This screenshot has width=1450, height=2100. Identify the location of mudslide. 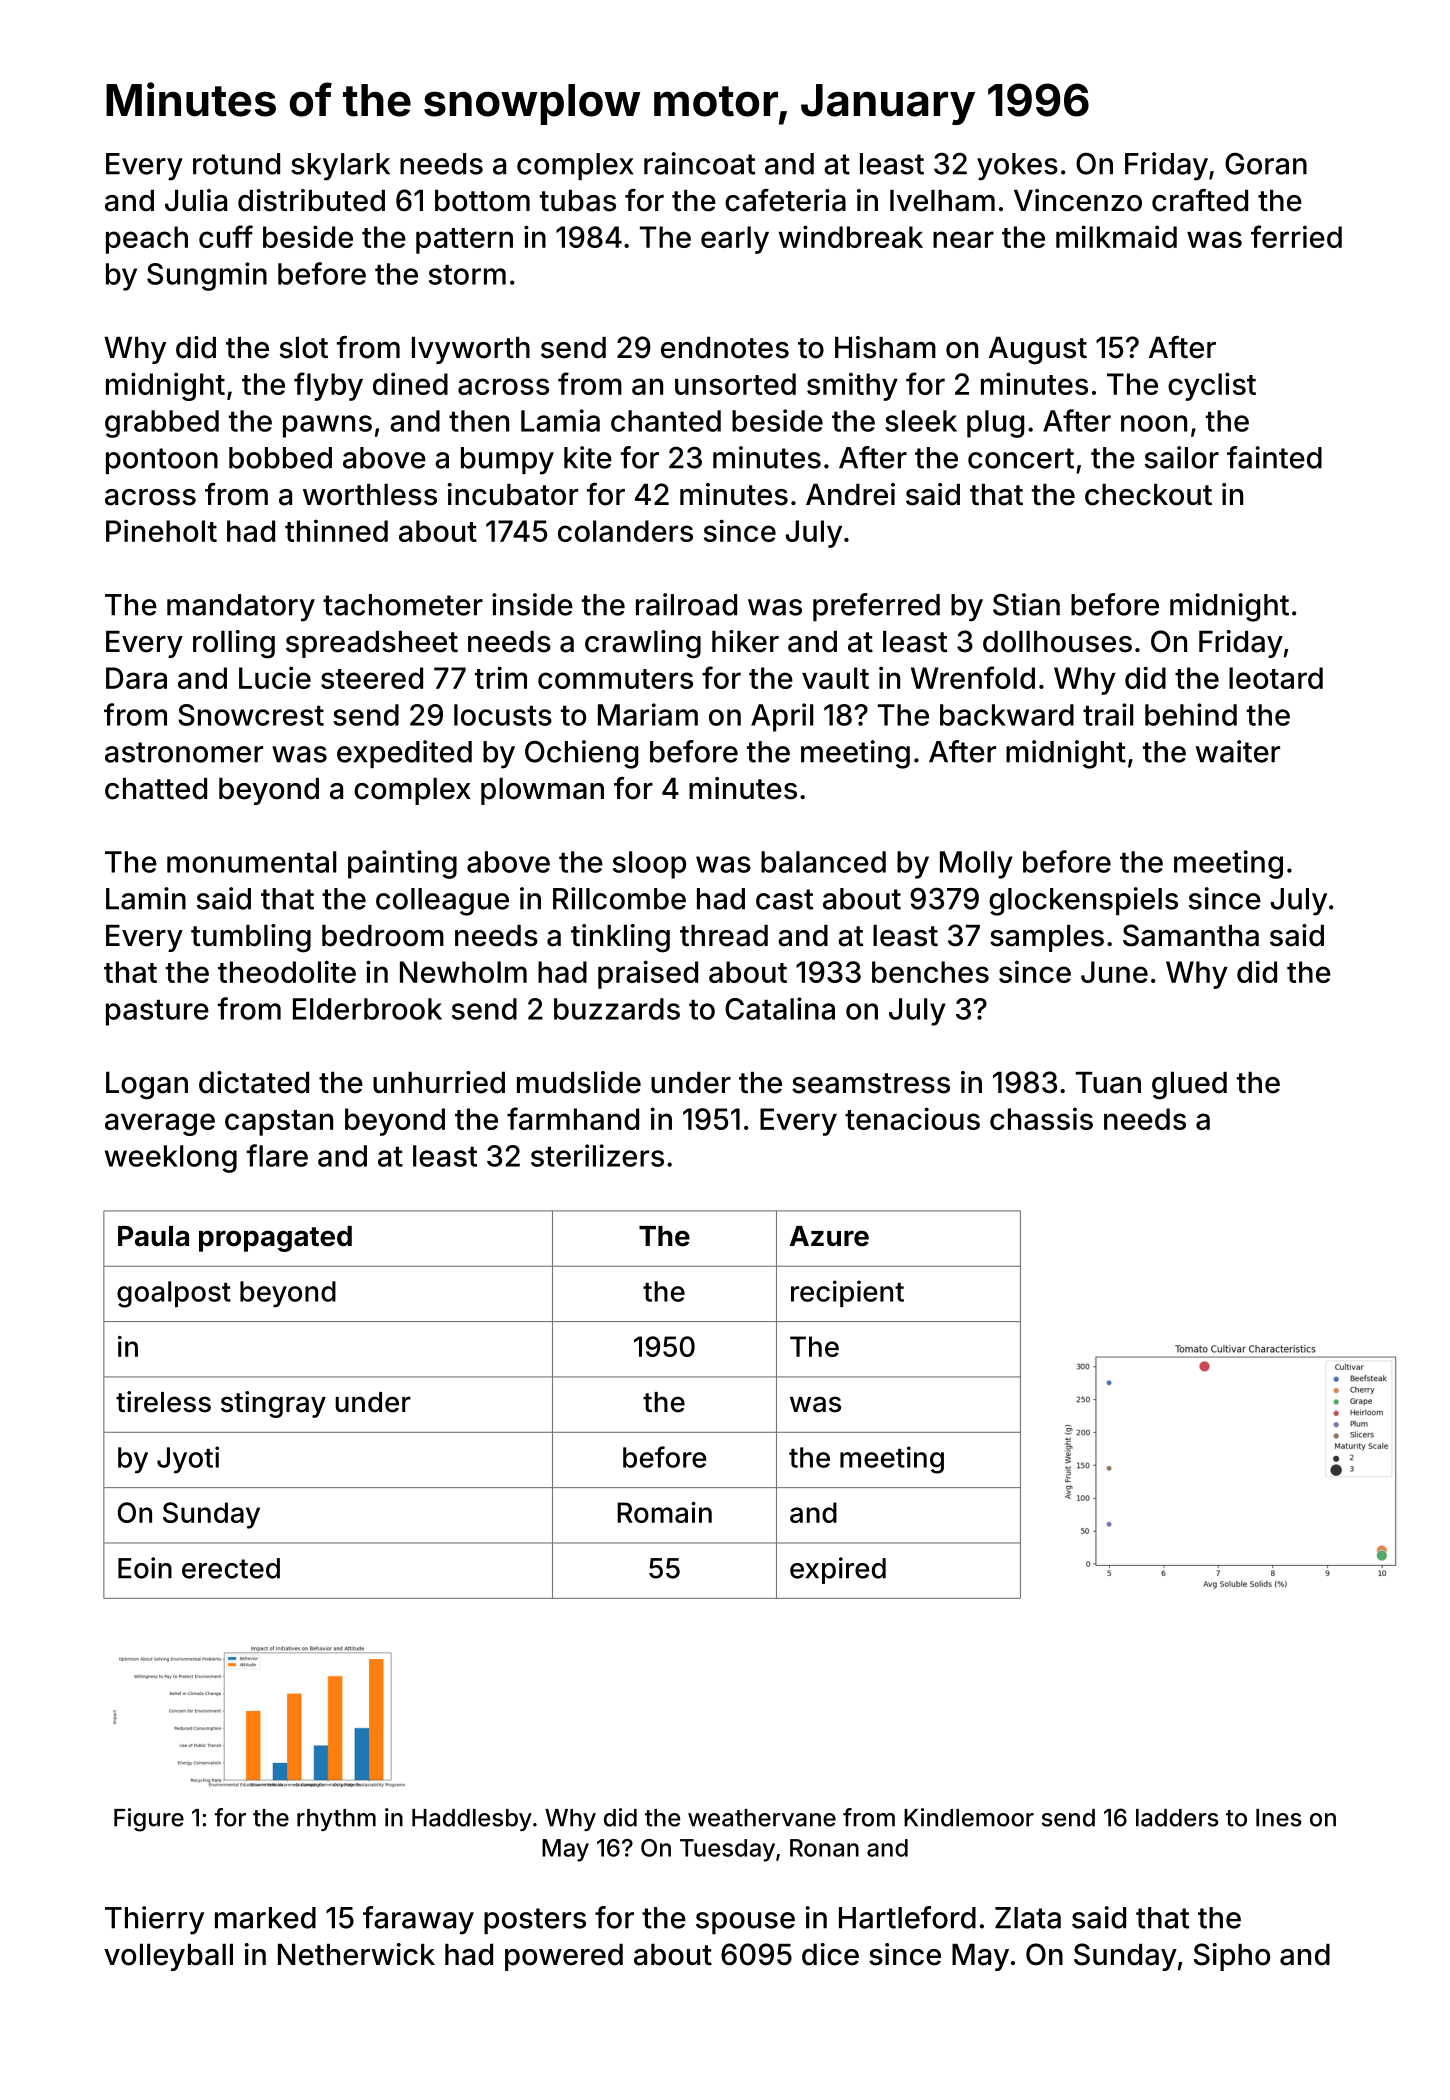
(579, 1082).
